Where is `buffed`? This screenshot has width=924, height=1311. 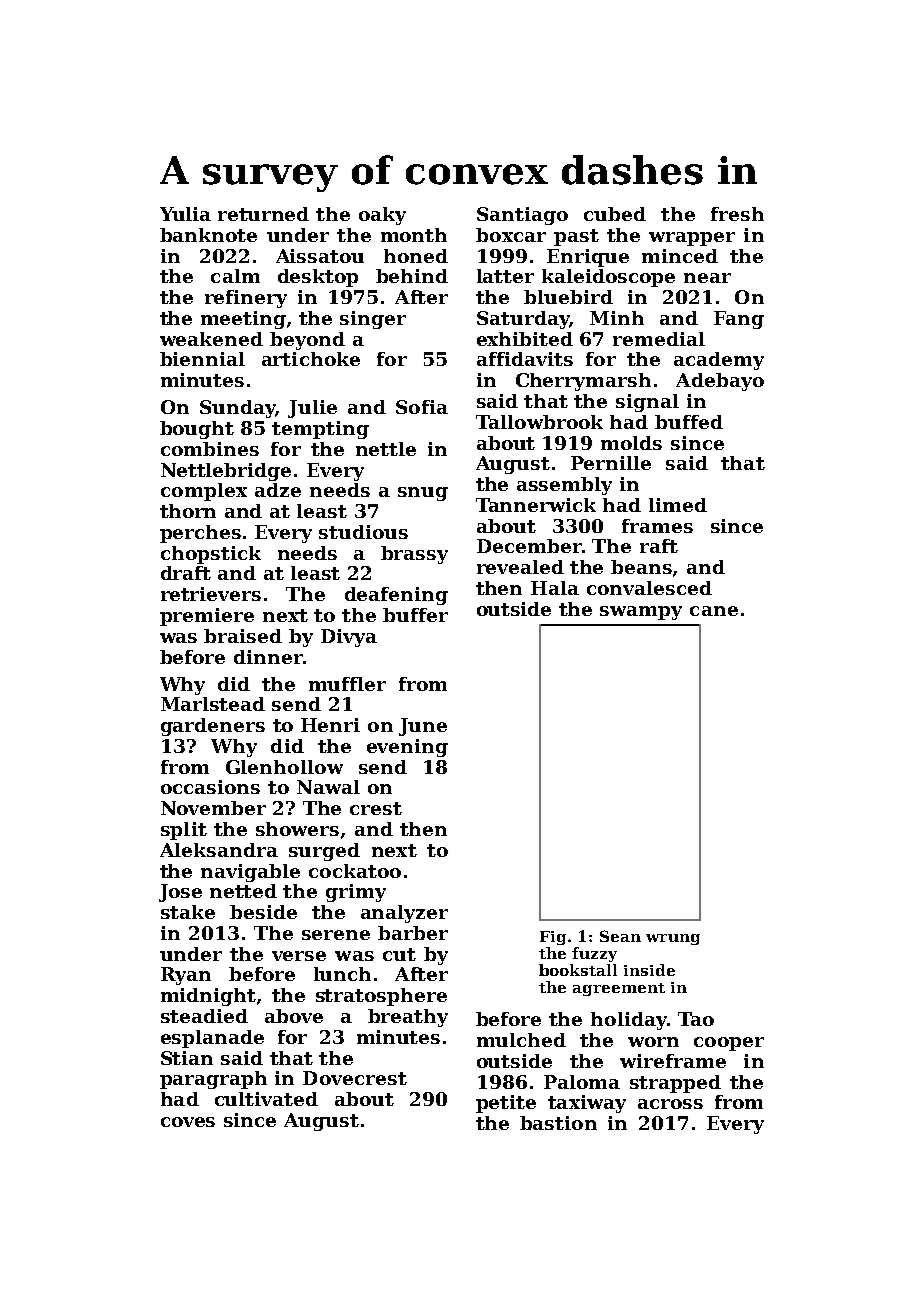 buffed is located at coordinates (689, 422).
